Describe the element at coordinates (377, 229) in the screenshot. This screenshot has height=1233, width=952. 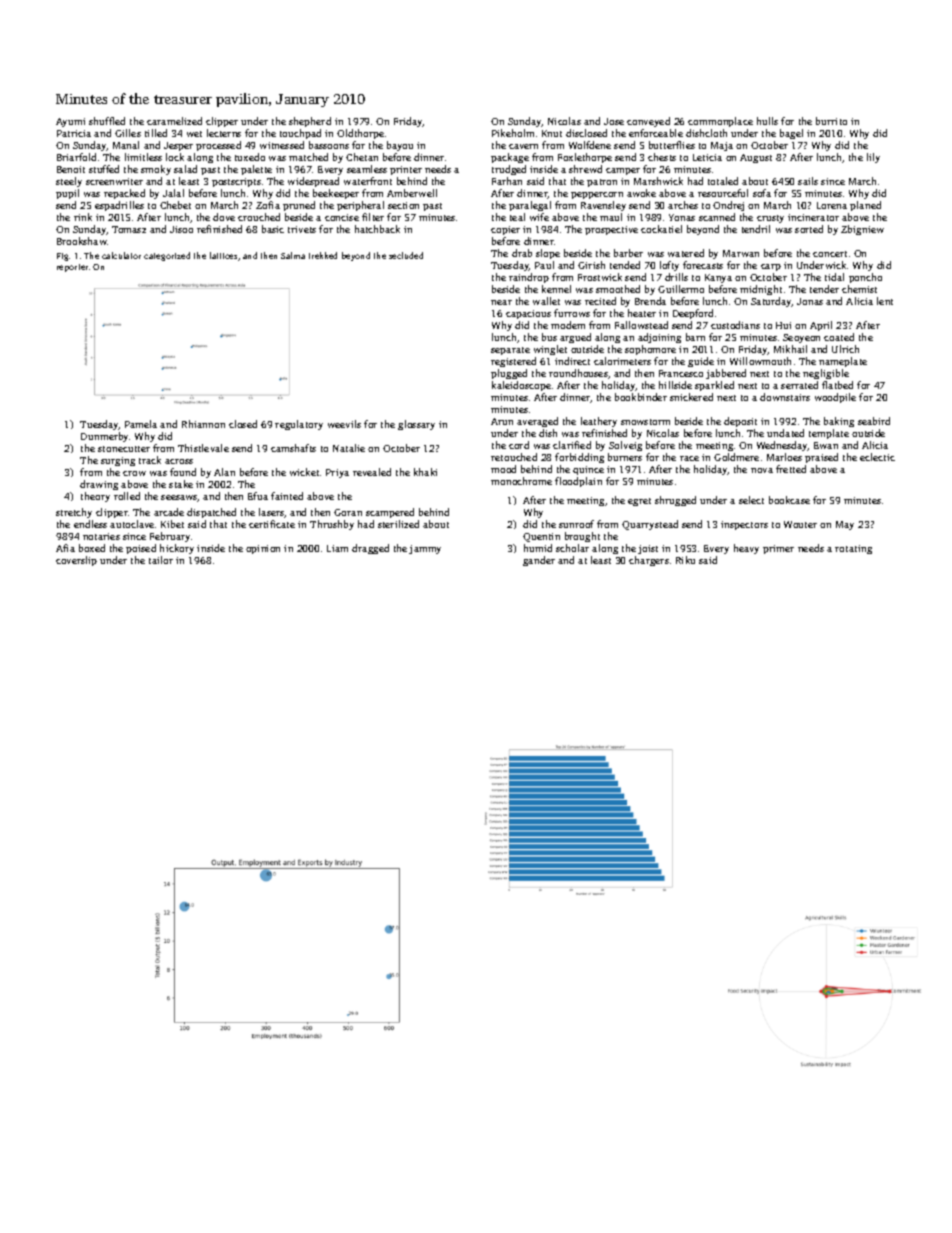
I see `hatchback` at that location.
